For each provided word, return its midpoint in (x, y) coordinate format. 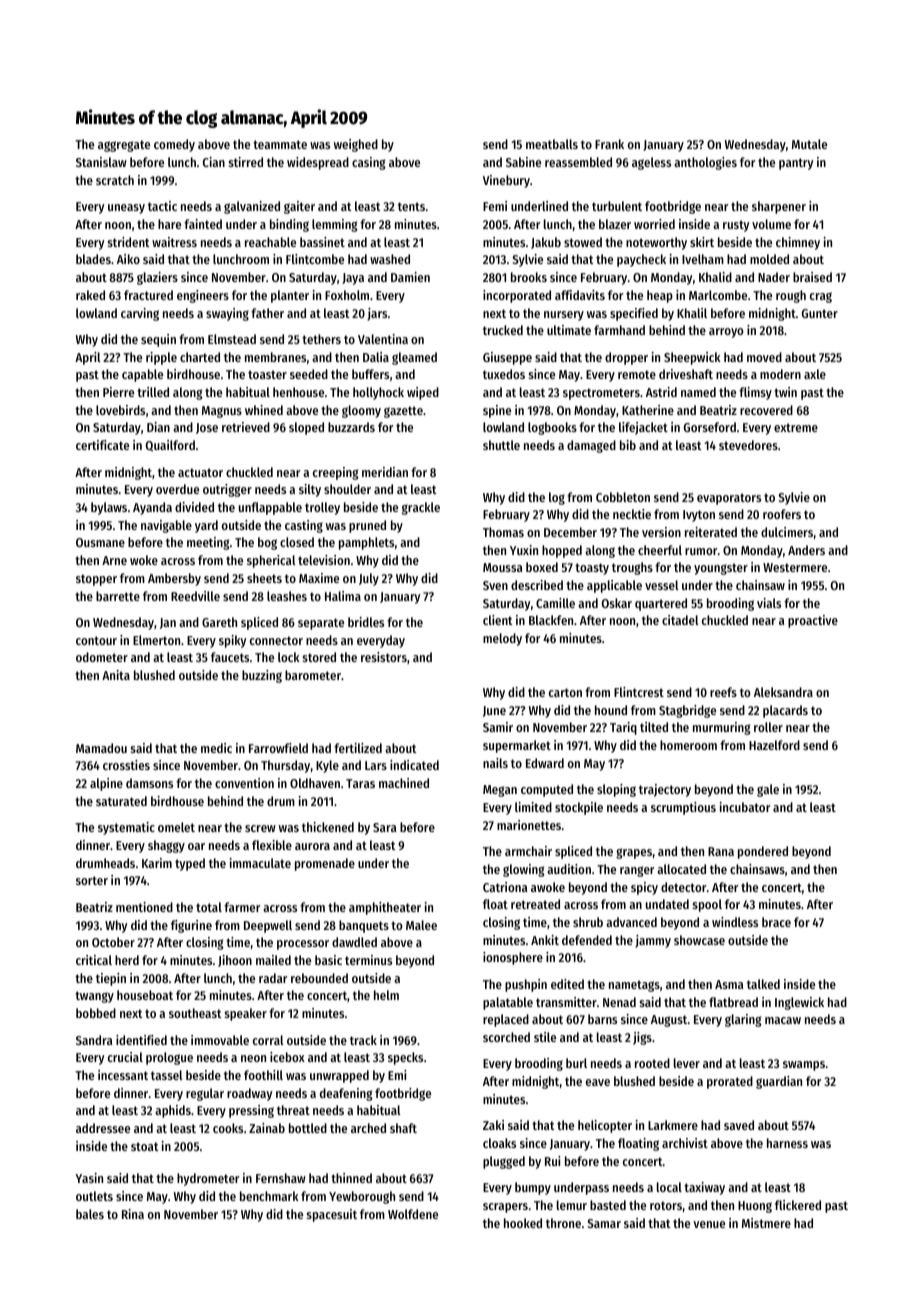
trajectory (665, 790)
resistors (384, 657)
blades (93, 259)
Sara (385, 827)
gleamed (414, 358)
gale (768, 790)
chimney (798, 243)
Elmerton (156, 640)
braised (812, 277)
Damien (410, 277)
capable (142, 375)
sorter (92, 880)
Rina (133, 1214)
